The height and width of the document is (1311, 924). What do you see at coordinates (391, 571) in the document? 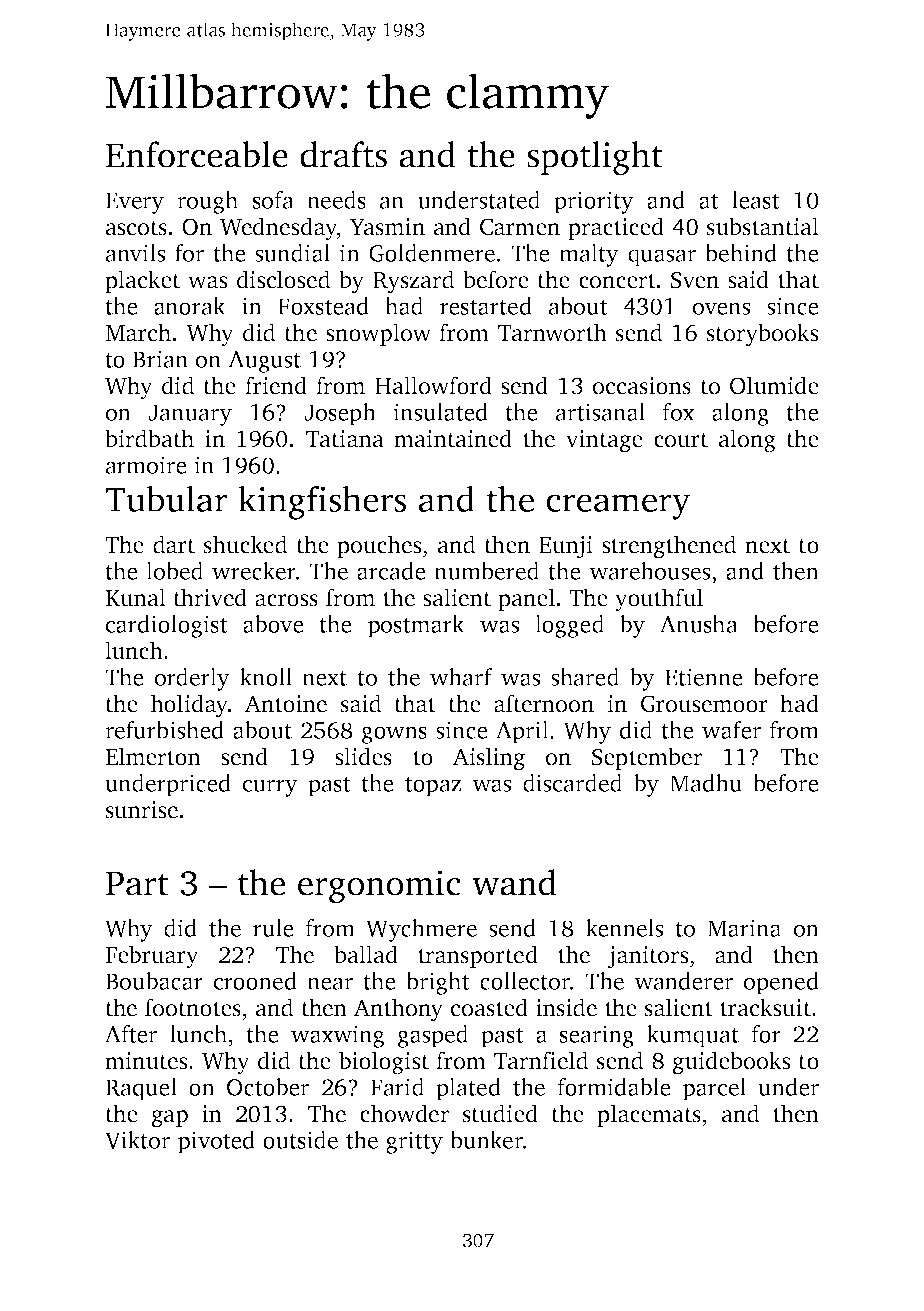
I see `arcade` at bounding box center [391, 571].
